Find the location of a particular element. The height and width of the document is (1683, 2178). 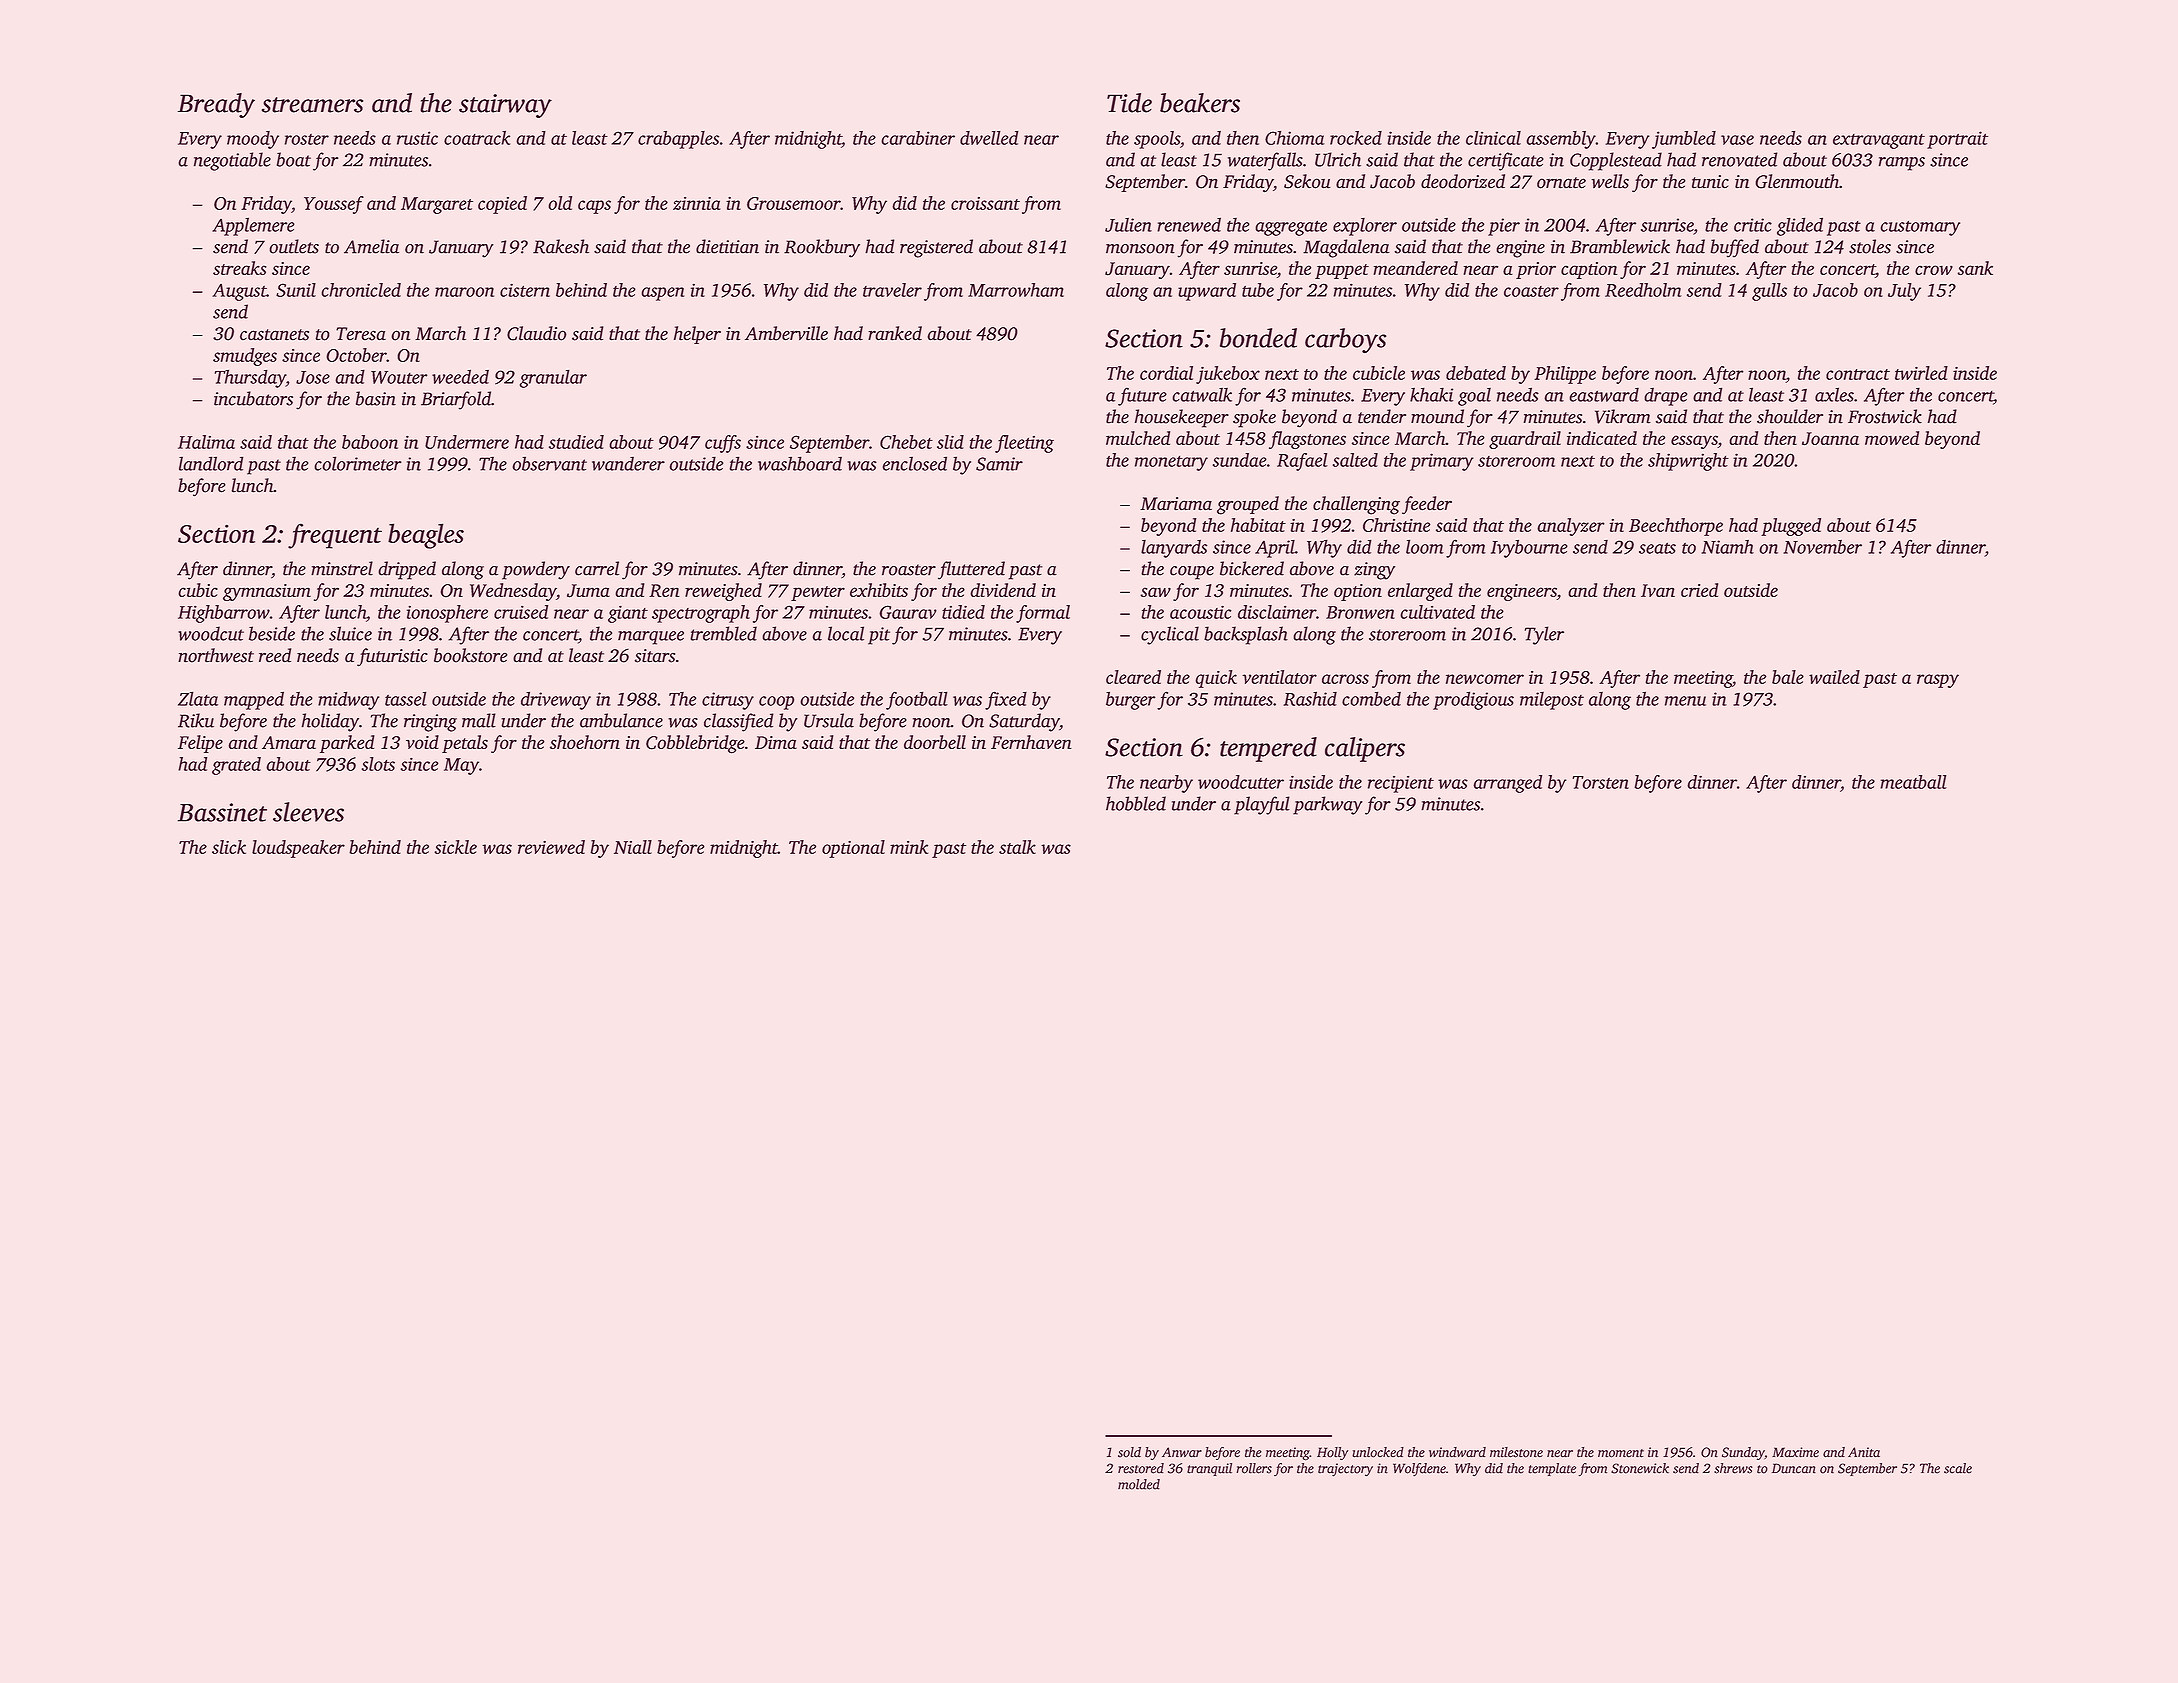

clinical is located at coordinates (1493, 138).
